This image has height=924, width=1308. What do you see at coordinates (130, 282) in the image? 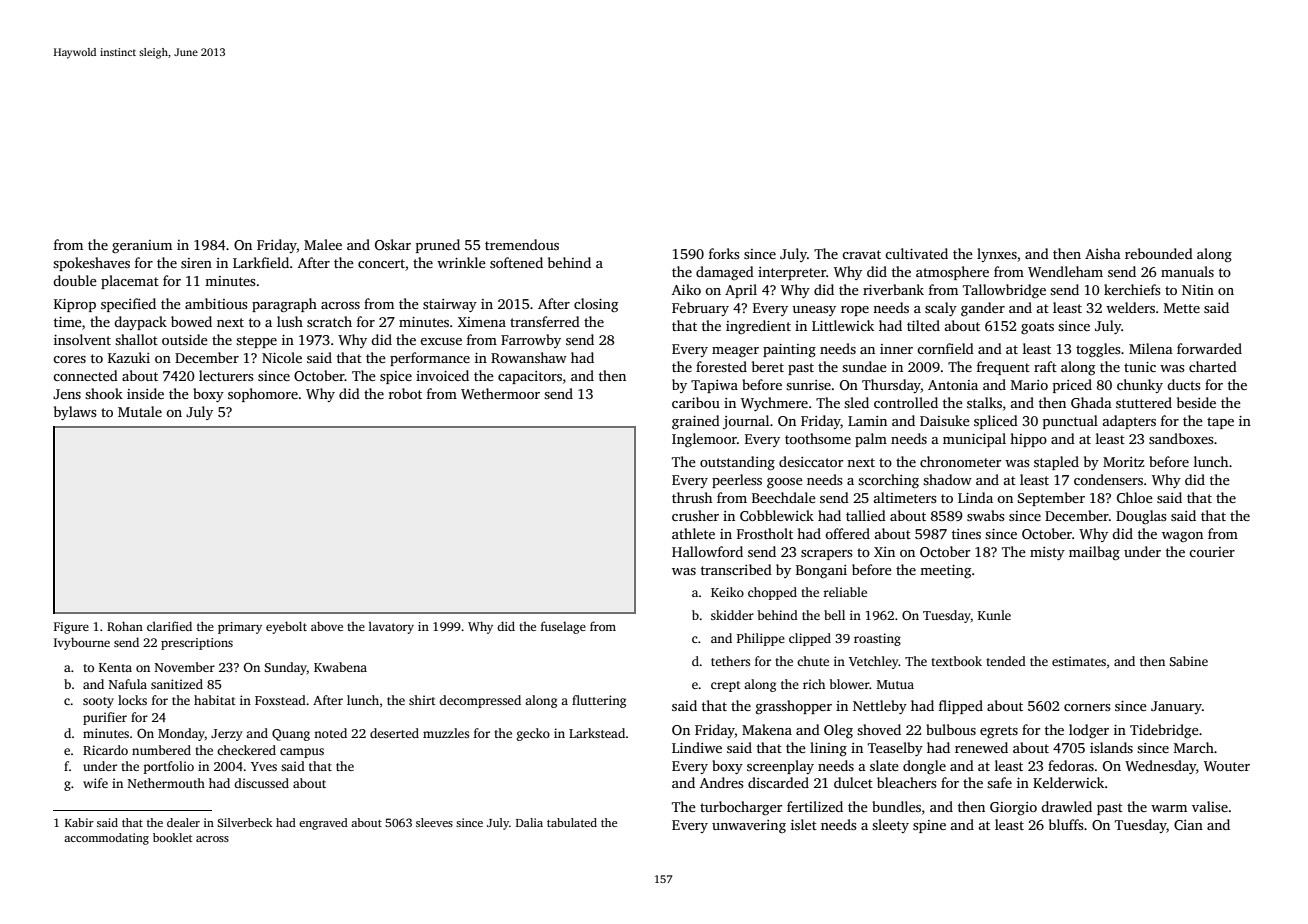
I see `placemat` at bounding box center [130, 282].
